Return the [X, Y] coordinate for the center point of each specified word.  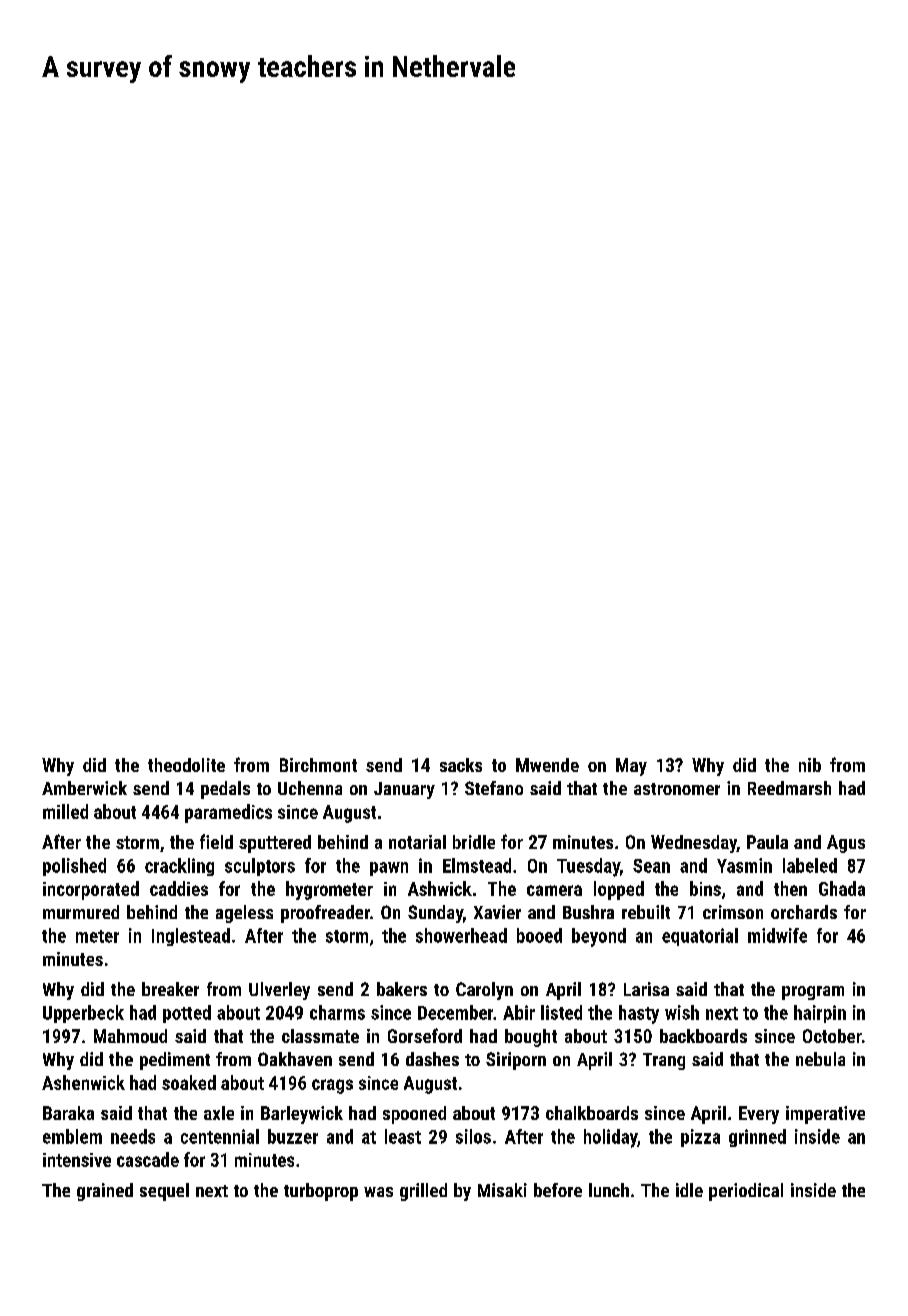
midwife [777, 935]
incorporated [91, 890]
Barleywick [302, 1115]
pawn [389, 869]
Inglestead [191, 937]
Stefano [494, 788]
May [631, 767]
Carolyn [484, 991]
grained [105, 1192]
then [790, 888]
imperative [825, 1115]
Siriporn [516, 1061]
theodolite [186, 765]
